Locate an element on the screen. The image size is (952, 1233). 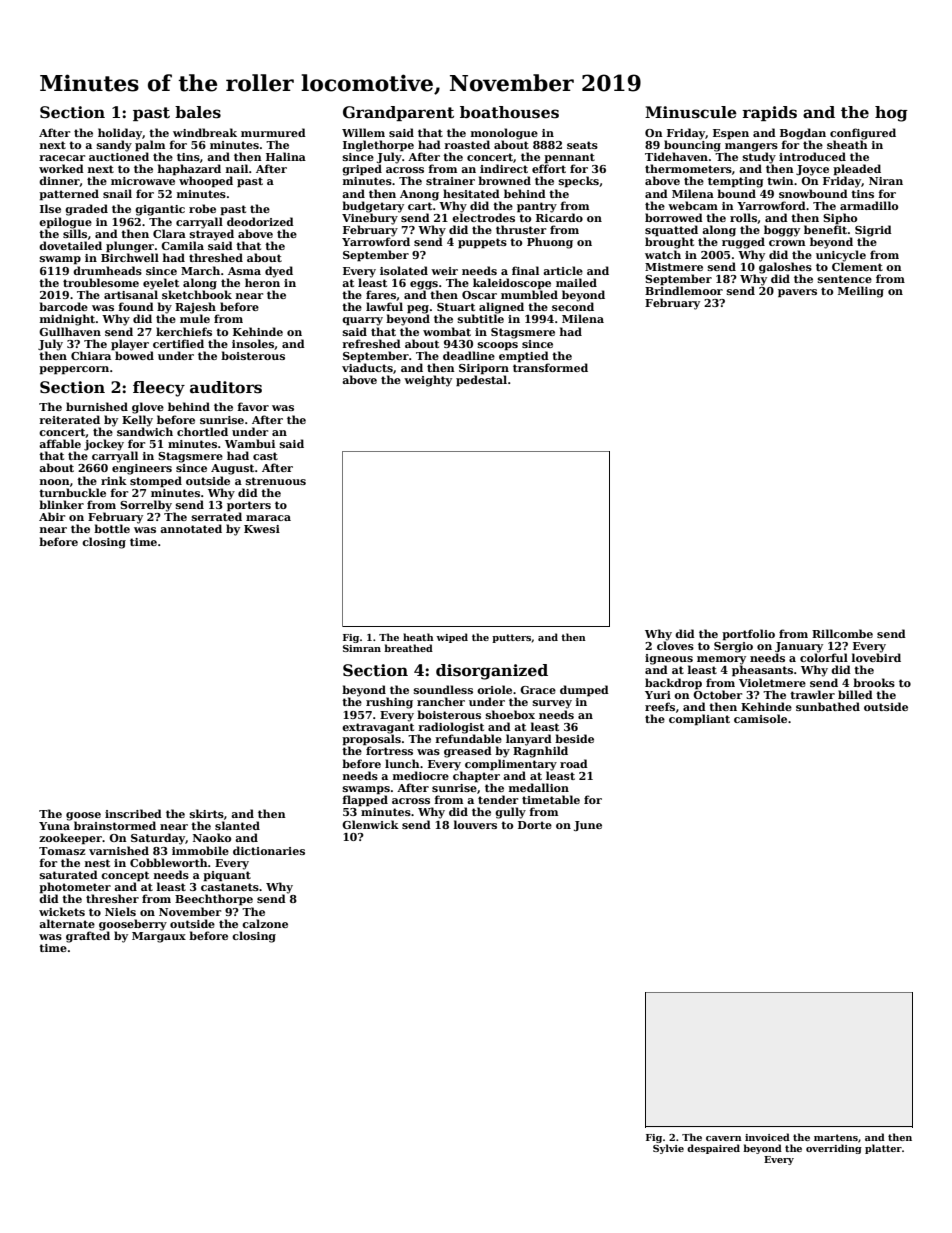
portfolio is located at coordinates (748, 635).
